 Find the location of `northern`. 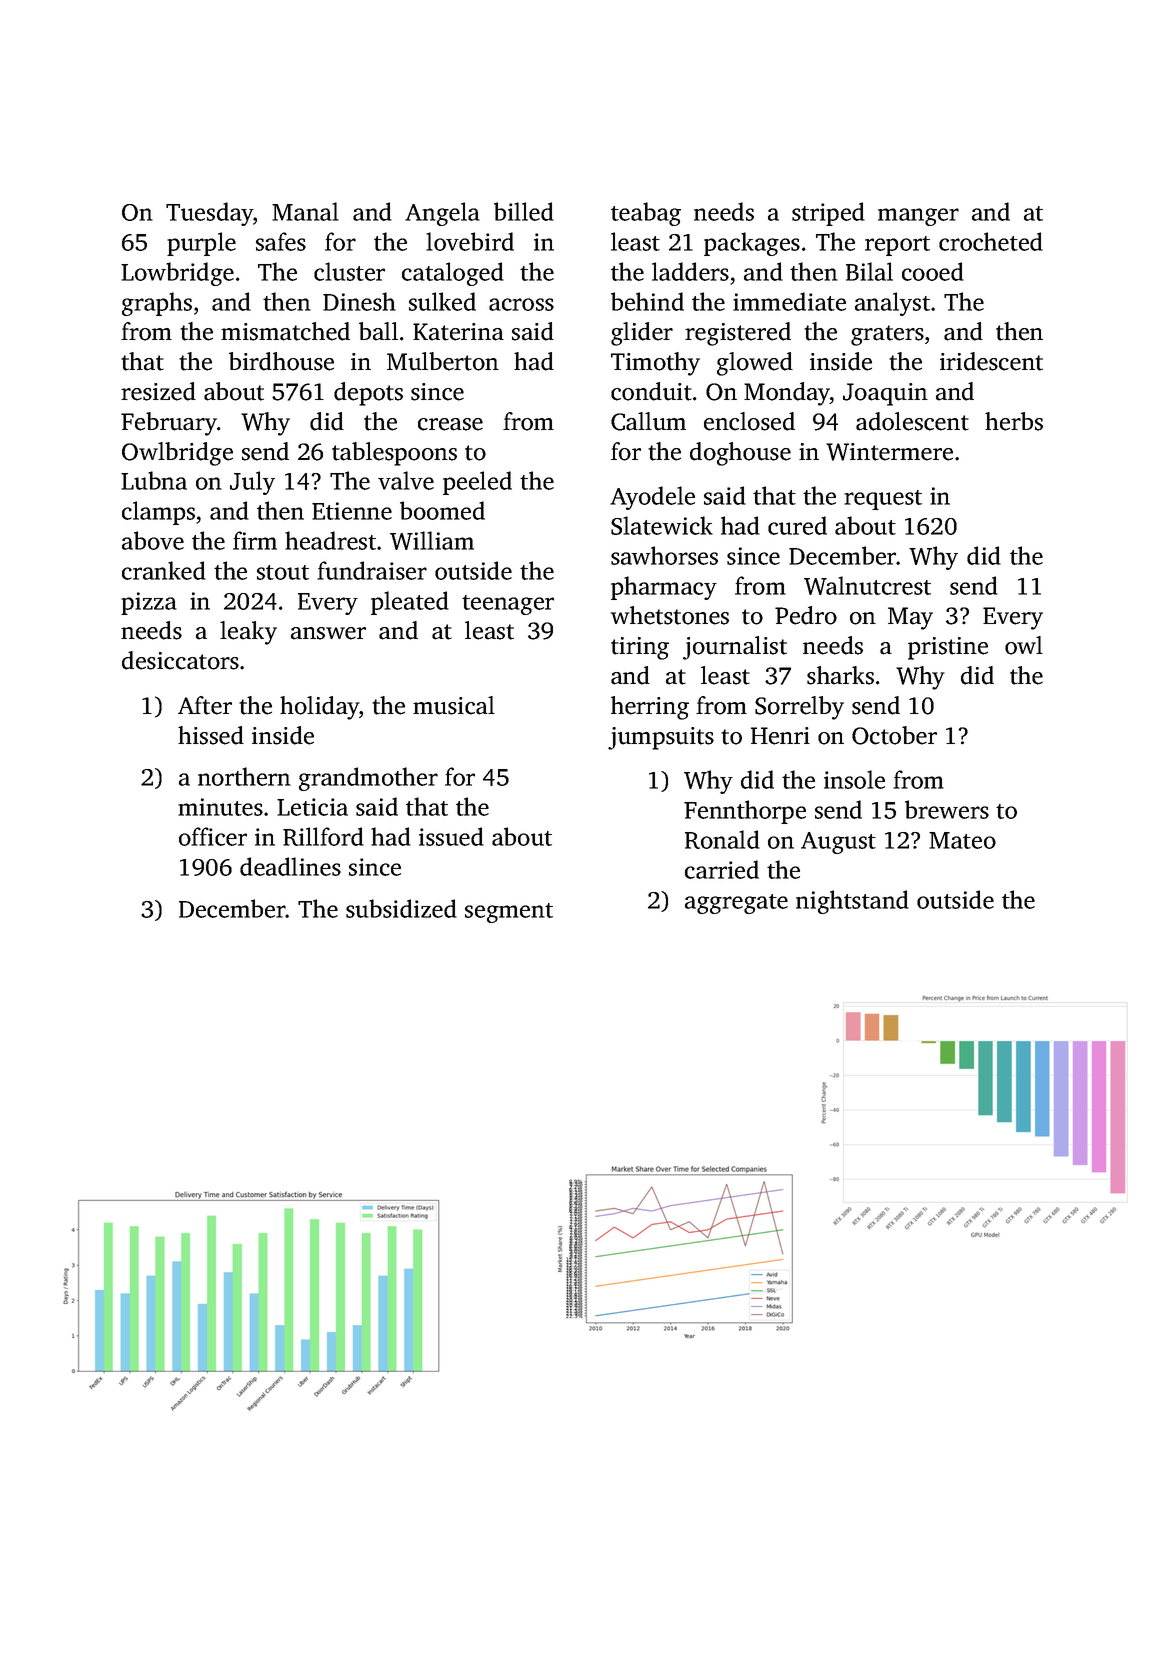

northern is located at coordinates (244, 776).
